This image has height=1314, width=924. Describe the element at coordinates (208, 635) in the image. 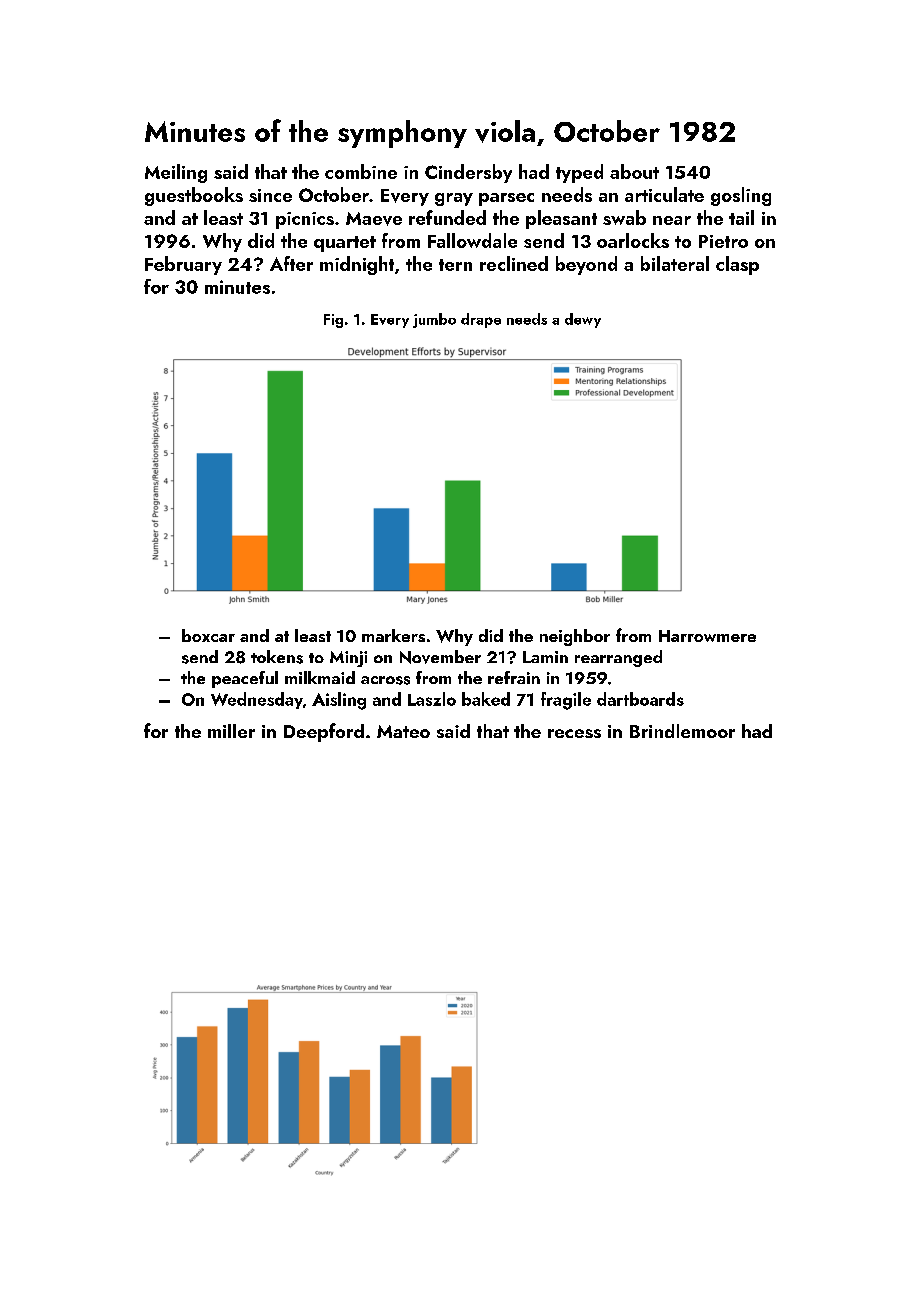

I see `boxcar` at that location.
